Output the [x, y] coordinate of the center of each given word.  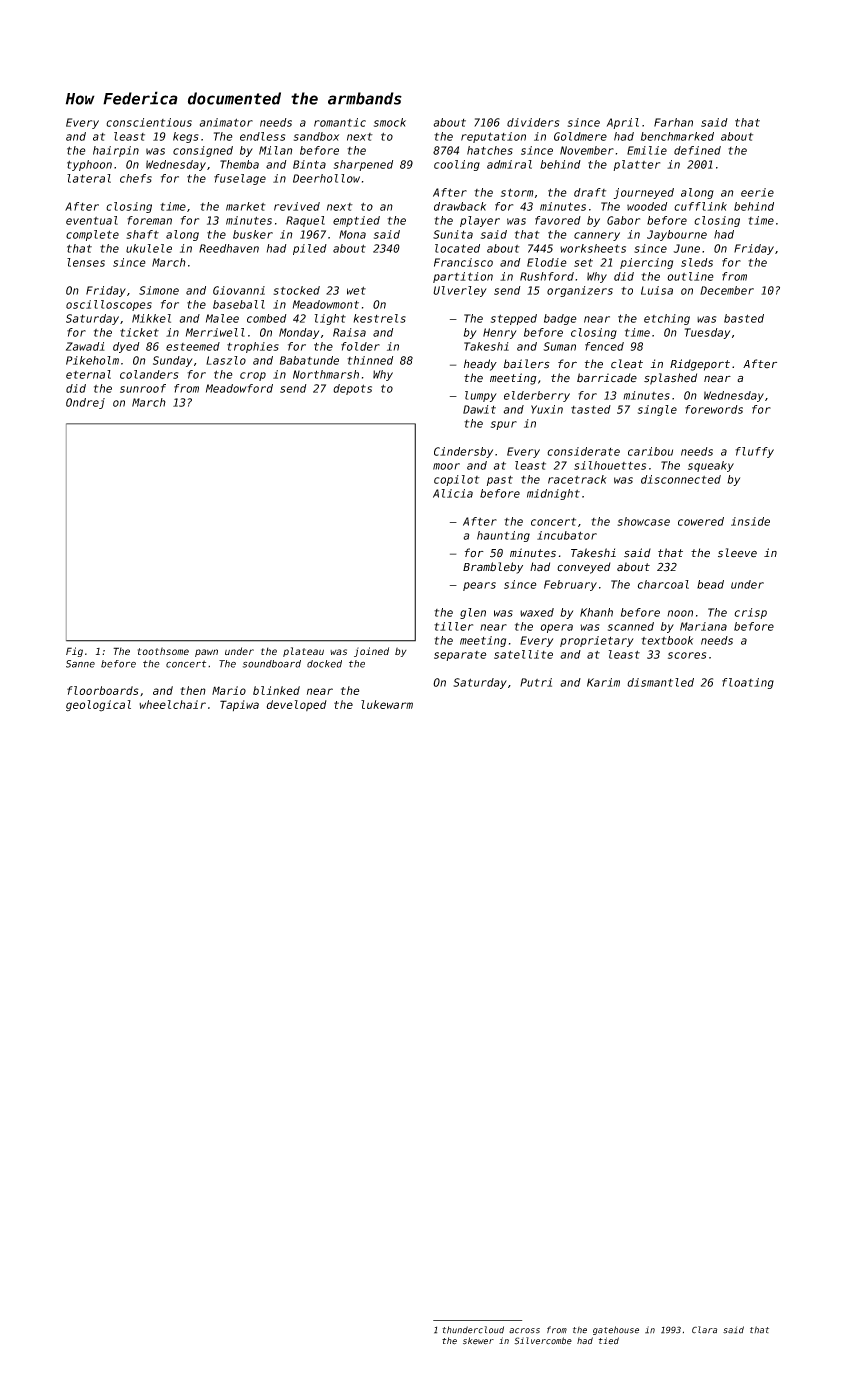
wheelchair [172, 704]
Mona [352, 234]
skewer [478, 1341]
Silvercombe [543, 1341]
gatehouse [616, 1330]
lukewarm [387, 704]
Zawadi [85, 346]
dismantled [660, 682]
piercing [646, 263]
